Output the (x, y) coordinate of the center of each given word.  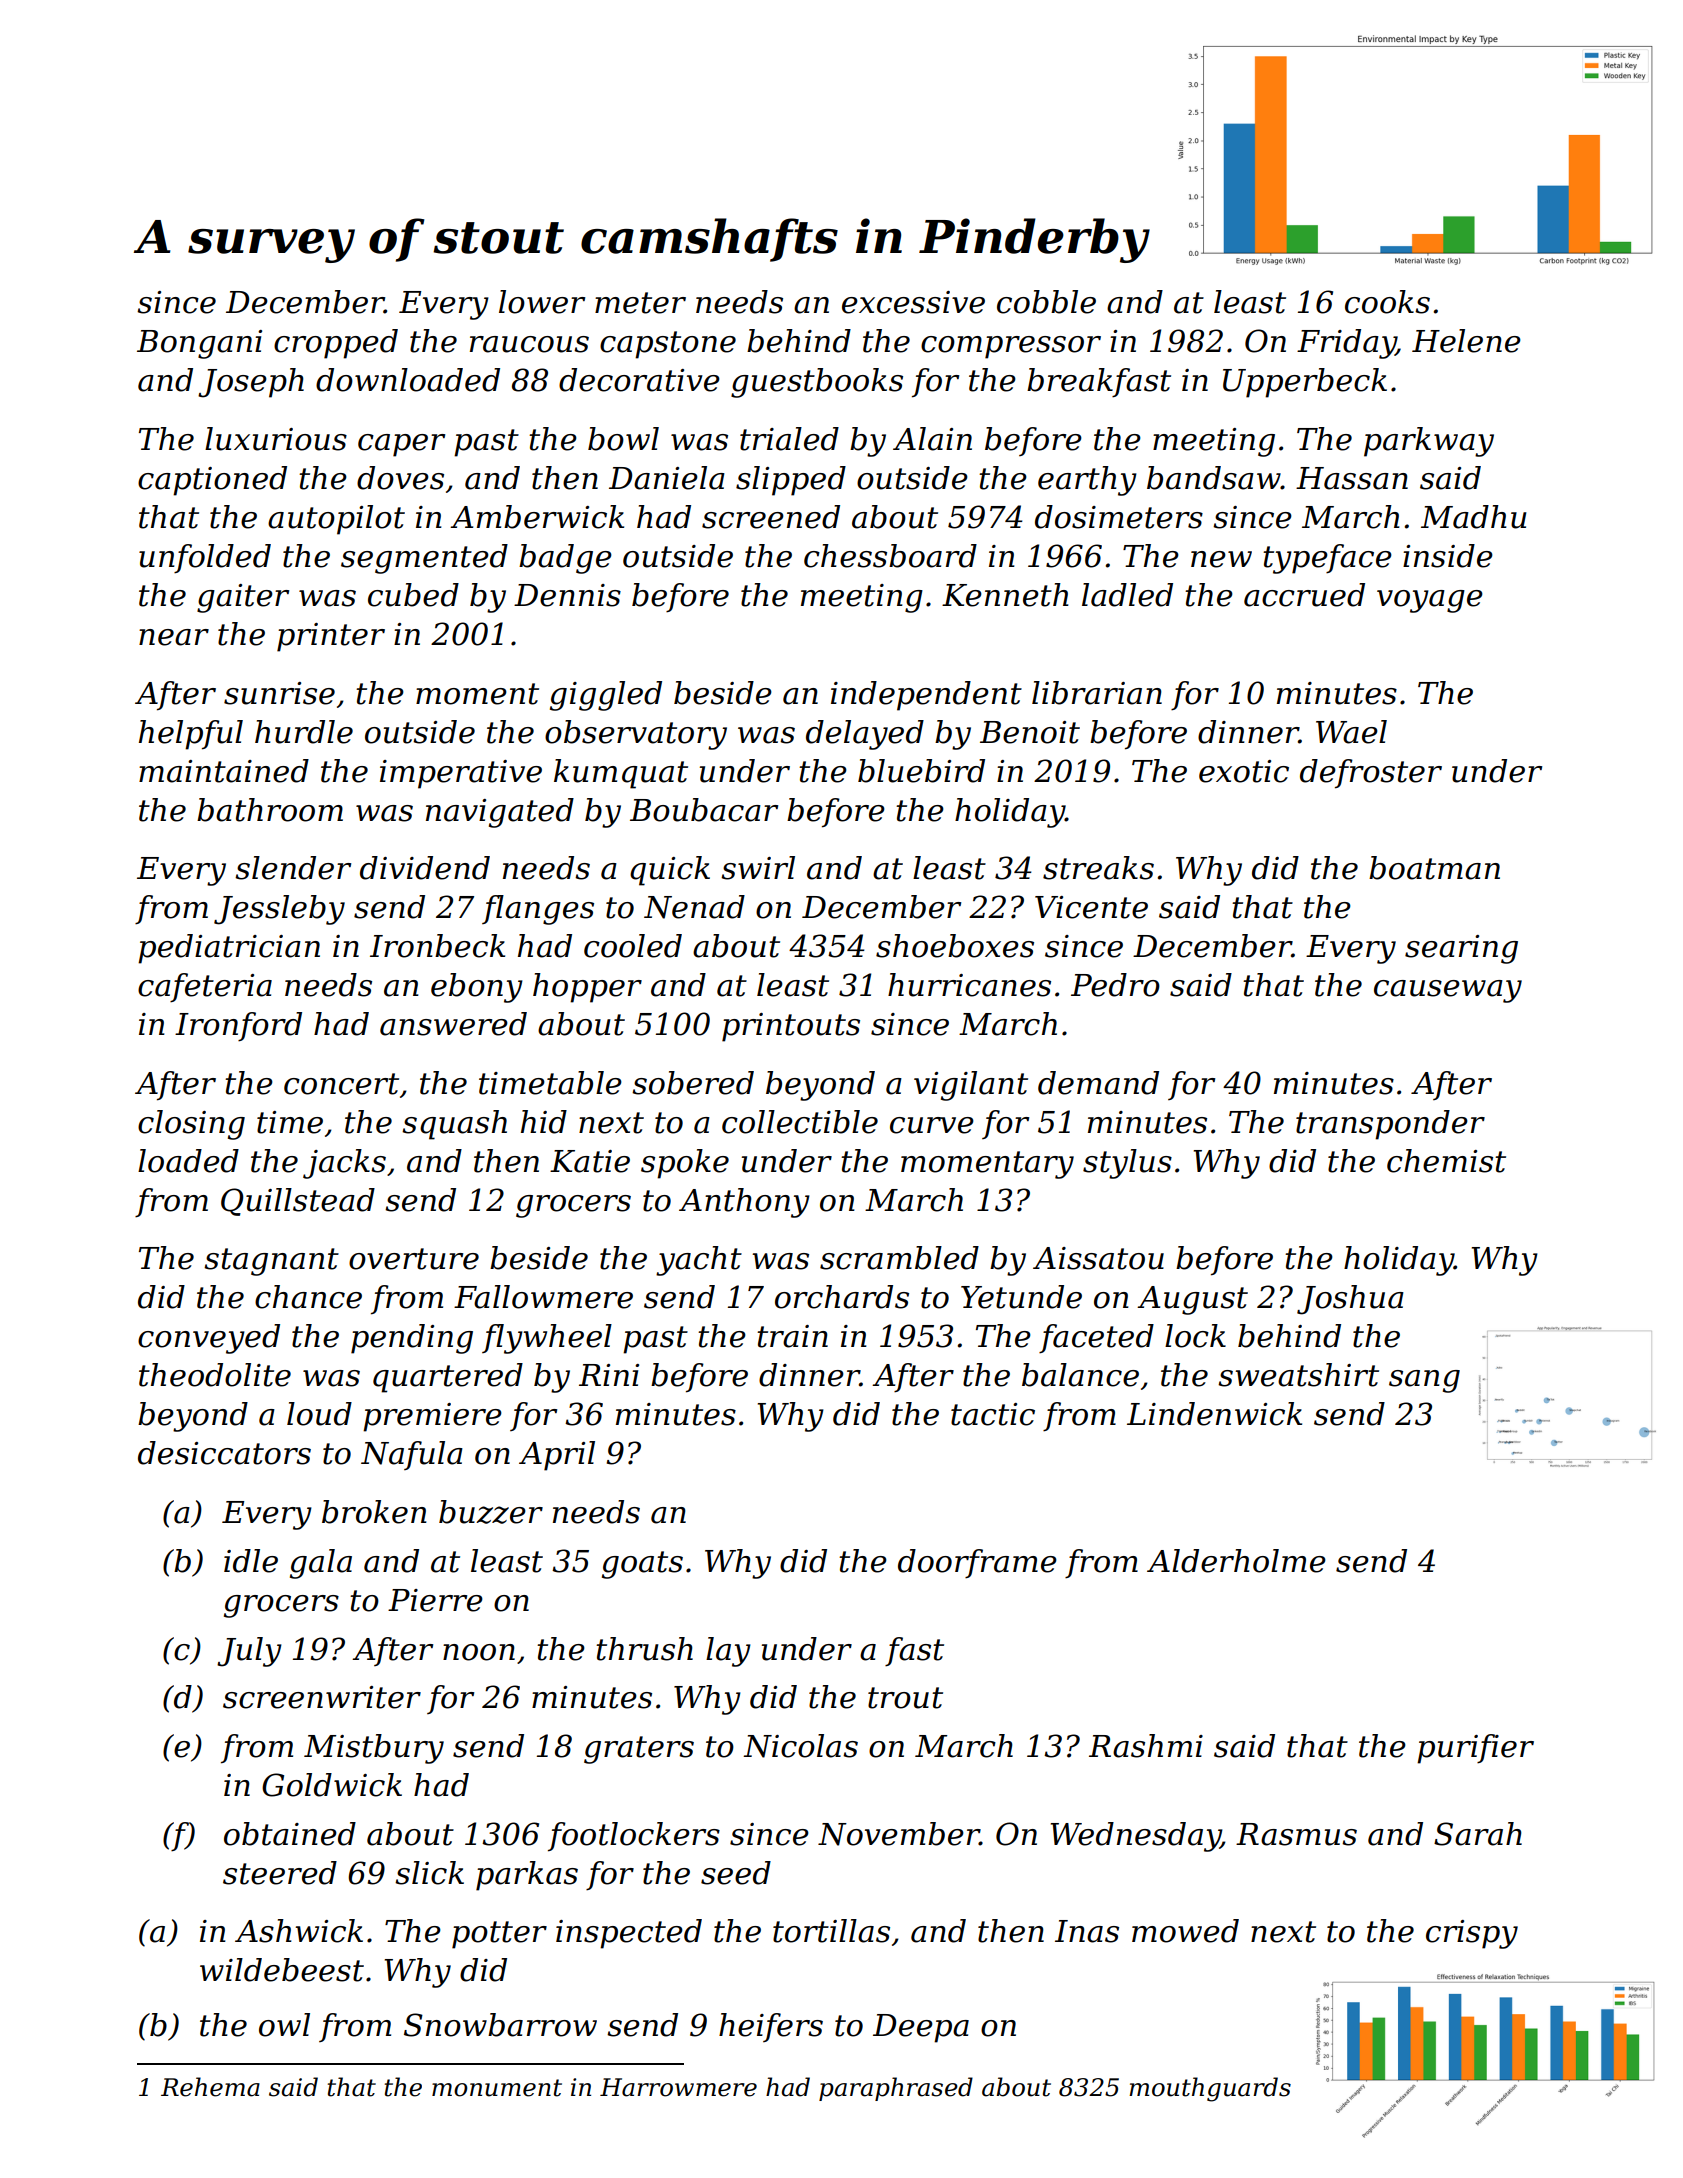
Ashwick (299, 1931)
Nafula (412, 1455)
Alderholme (1236, 1561)
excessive (913, 302)
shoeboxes (955, 946)
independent (926, 696)
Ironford (238, 1026)
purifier (1475, 1749)
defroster (1371, 774)
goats (642, 1565)
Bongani (199, 344)
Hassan (1352, 478)
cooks (1387, 302)
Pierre (435, 1600)
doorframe (977, 1563)
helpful (191, 735)
